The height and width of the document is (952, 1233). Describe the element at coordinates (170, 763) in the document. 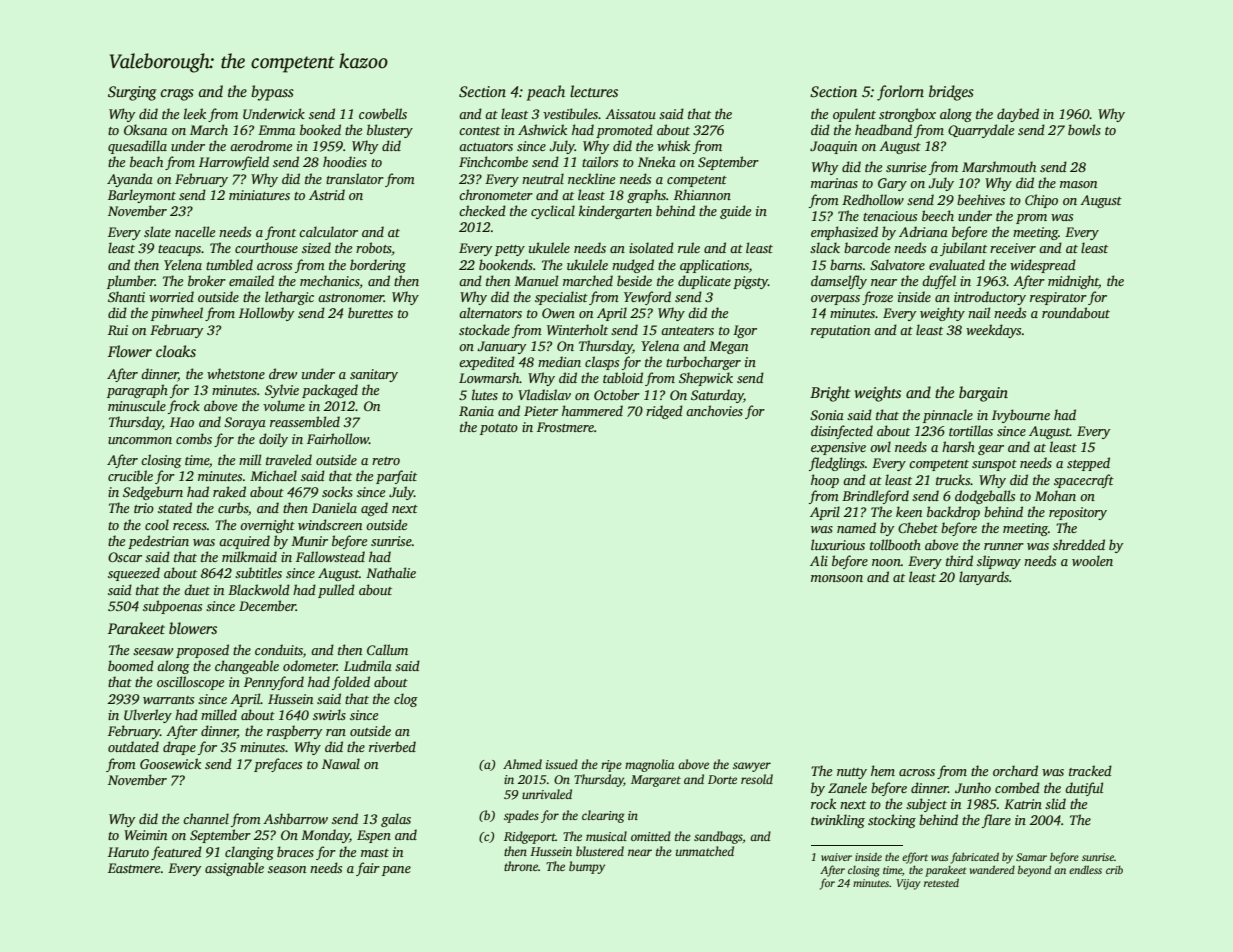

I see `Goosewick` at that location.
